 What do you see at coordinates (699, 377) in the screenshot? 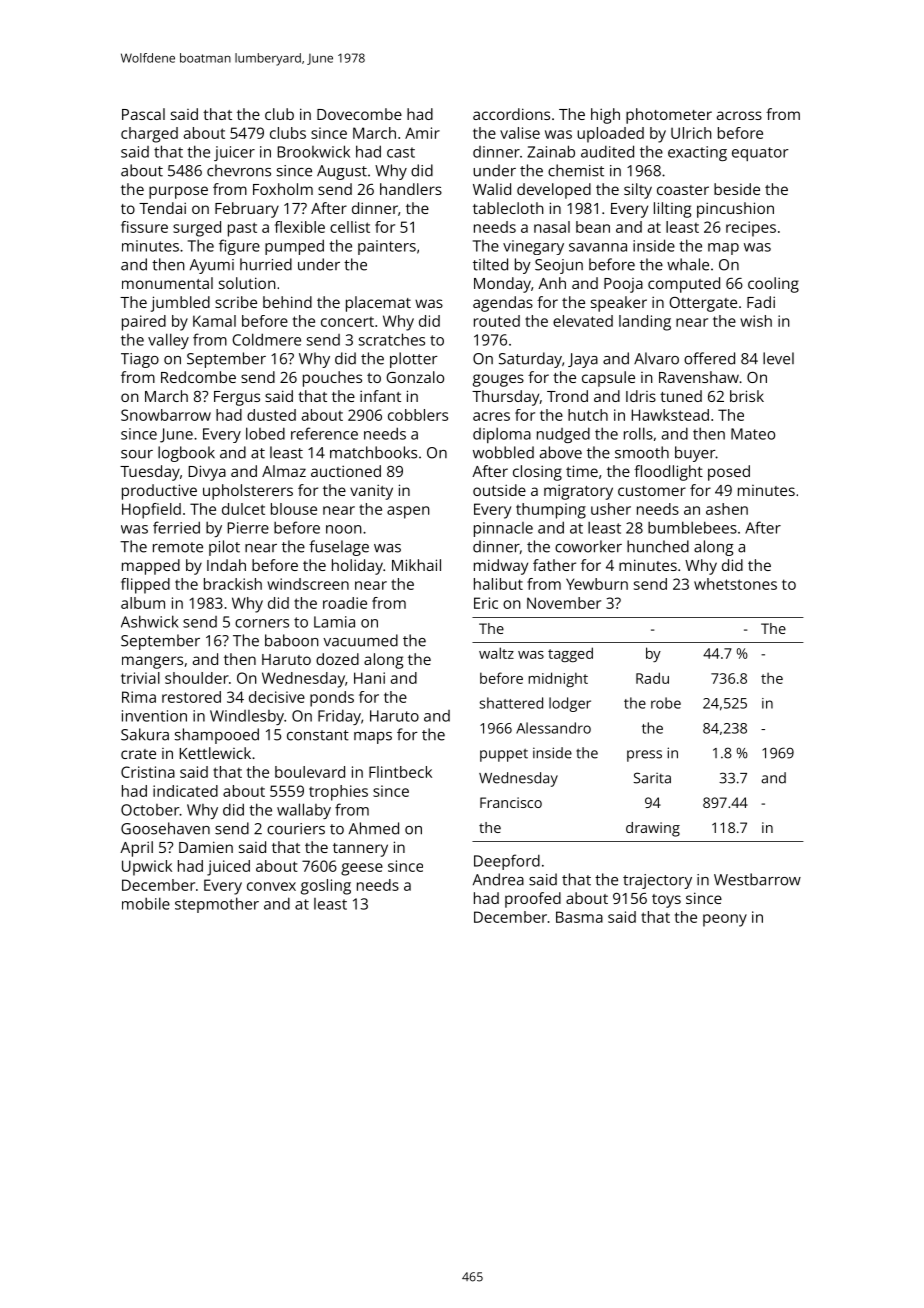
I see `Ravenshaw` at bounding box center [699, 377].
